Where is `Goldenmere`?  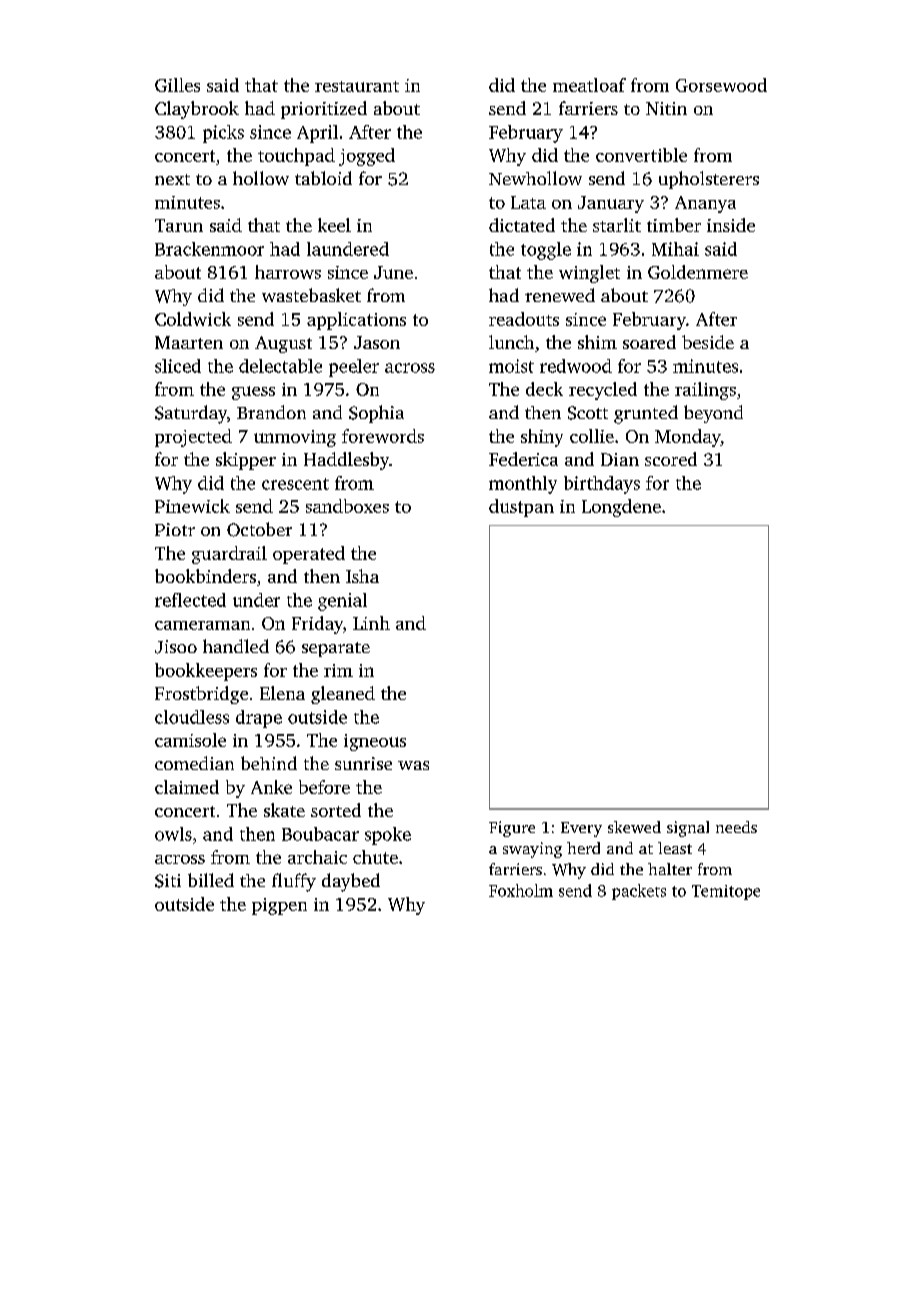
Goldenmere is located at coordinates (698, 272).
